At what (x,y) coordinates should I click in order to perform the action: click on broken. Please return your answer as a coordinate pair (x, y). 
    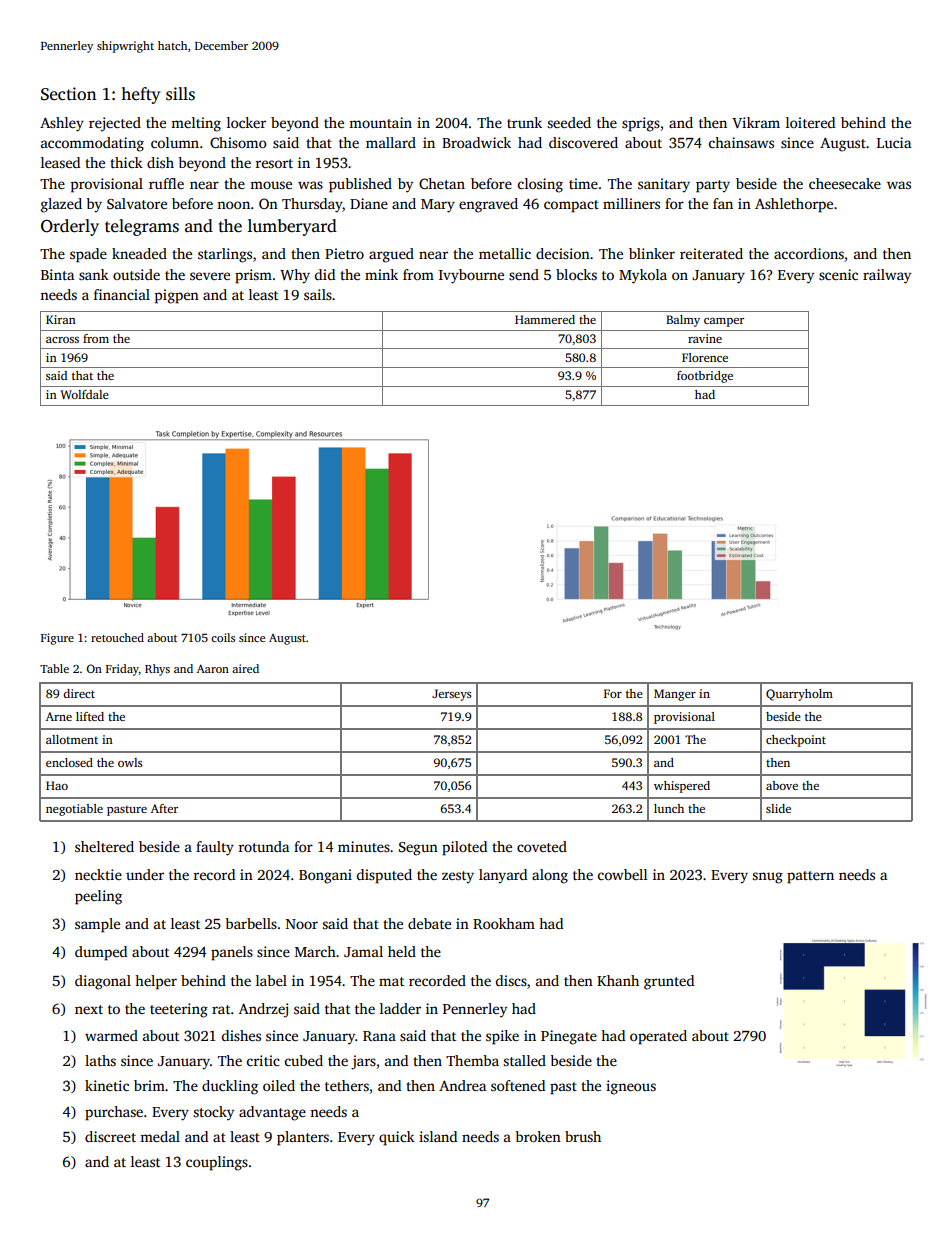
    Looking at the image, I should click on (538, 1136).
